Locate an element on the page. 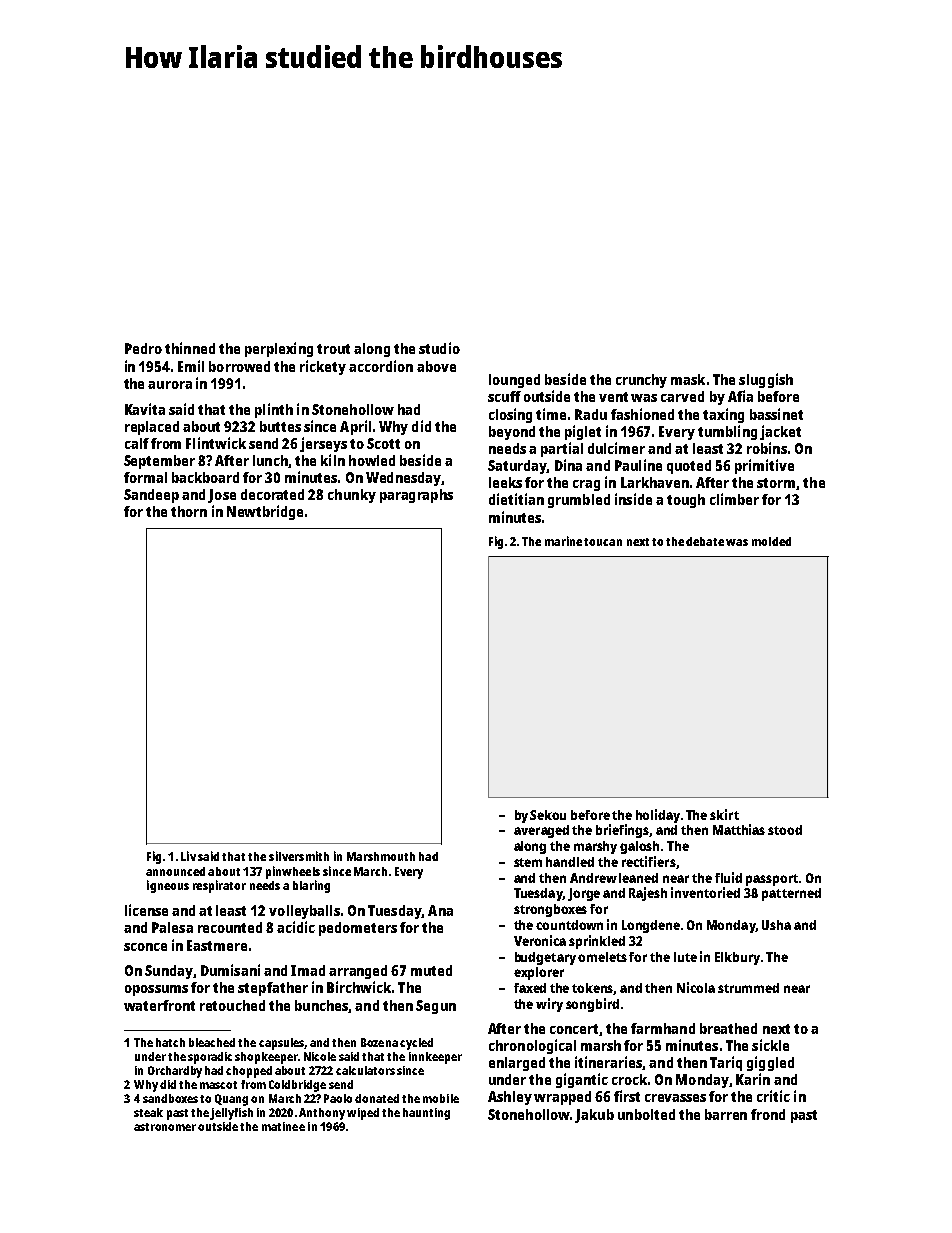 The width and height of the page is (952, 1233). thinned is located at coordinates (190, 348).
